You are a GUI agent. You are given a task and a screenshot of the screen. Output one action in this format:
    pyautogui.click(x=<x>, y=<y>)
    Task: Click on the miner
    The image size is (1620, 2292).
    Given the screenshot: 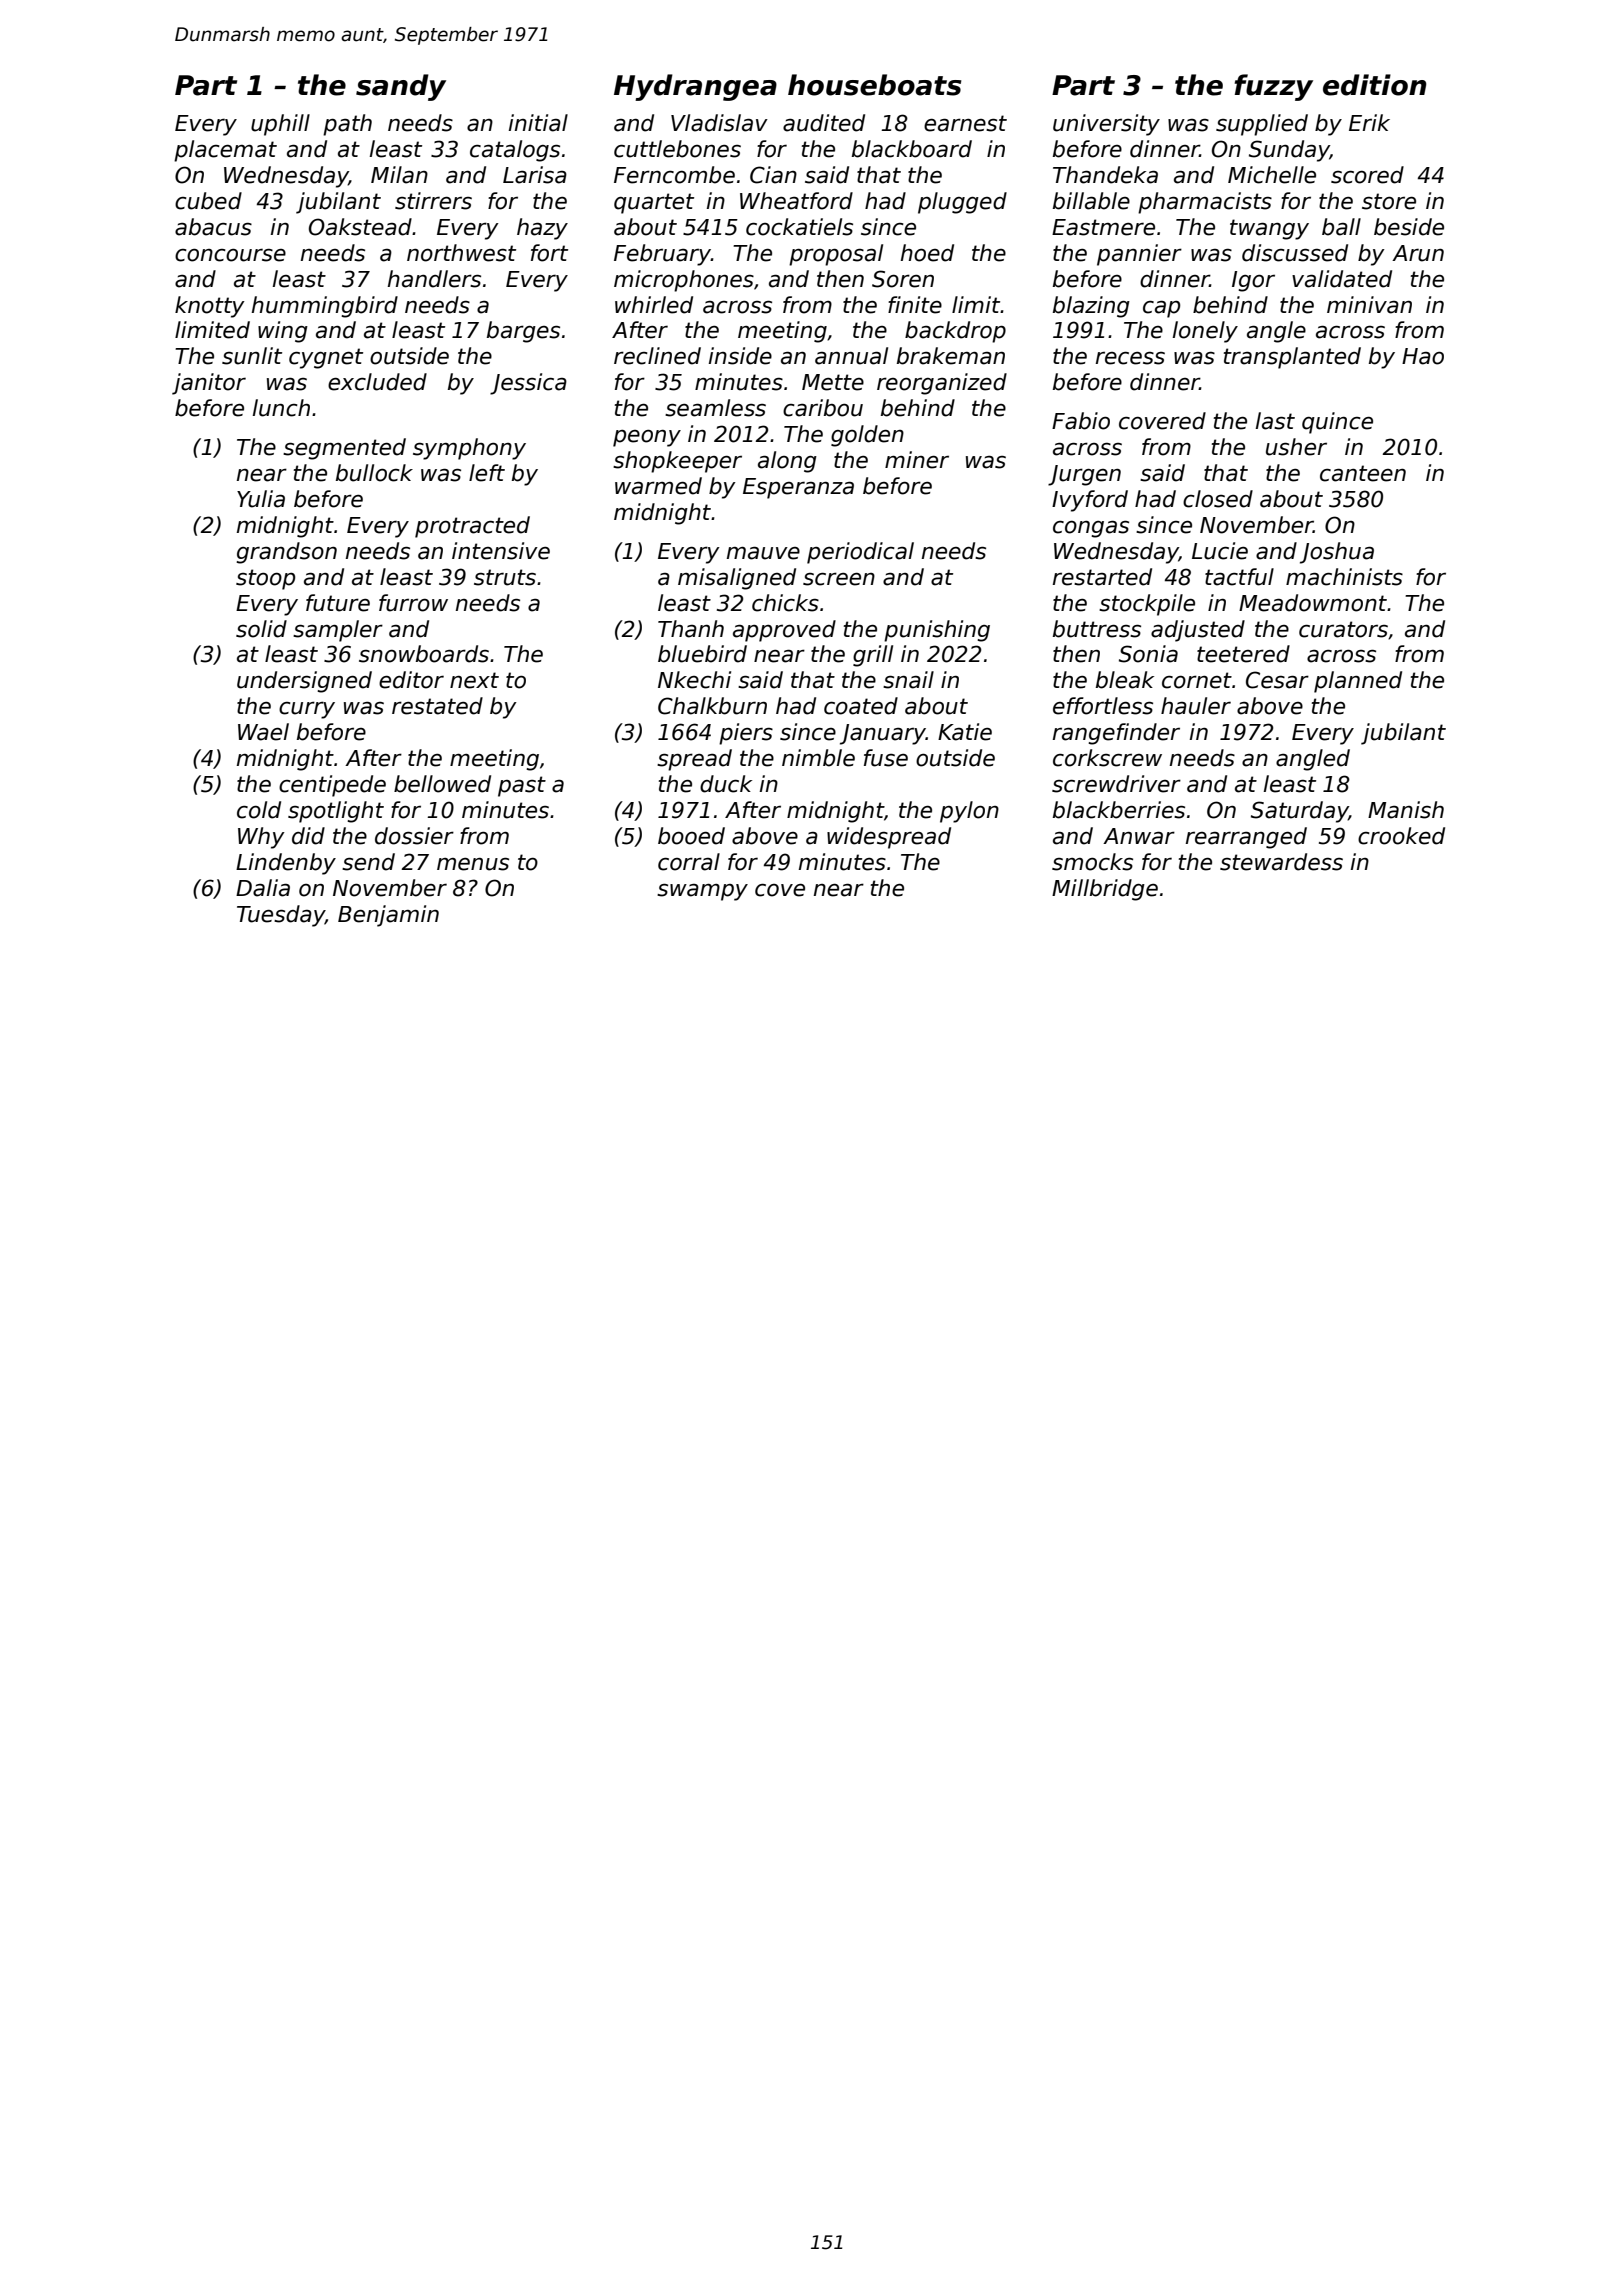 What is the action you would take?
    pyautogui.click(x=917, y=460)
